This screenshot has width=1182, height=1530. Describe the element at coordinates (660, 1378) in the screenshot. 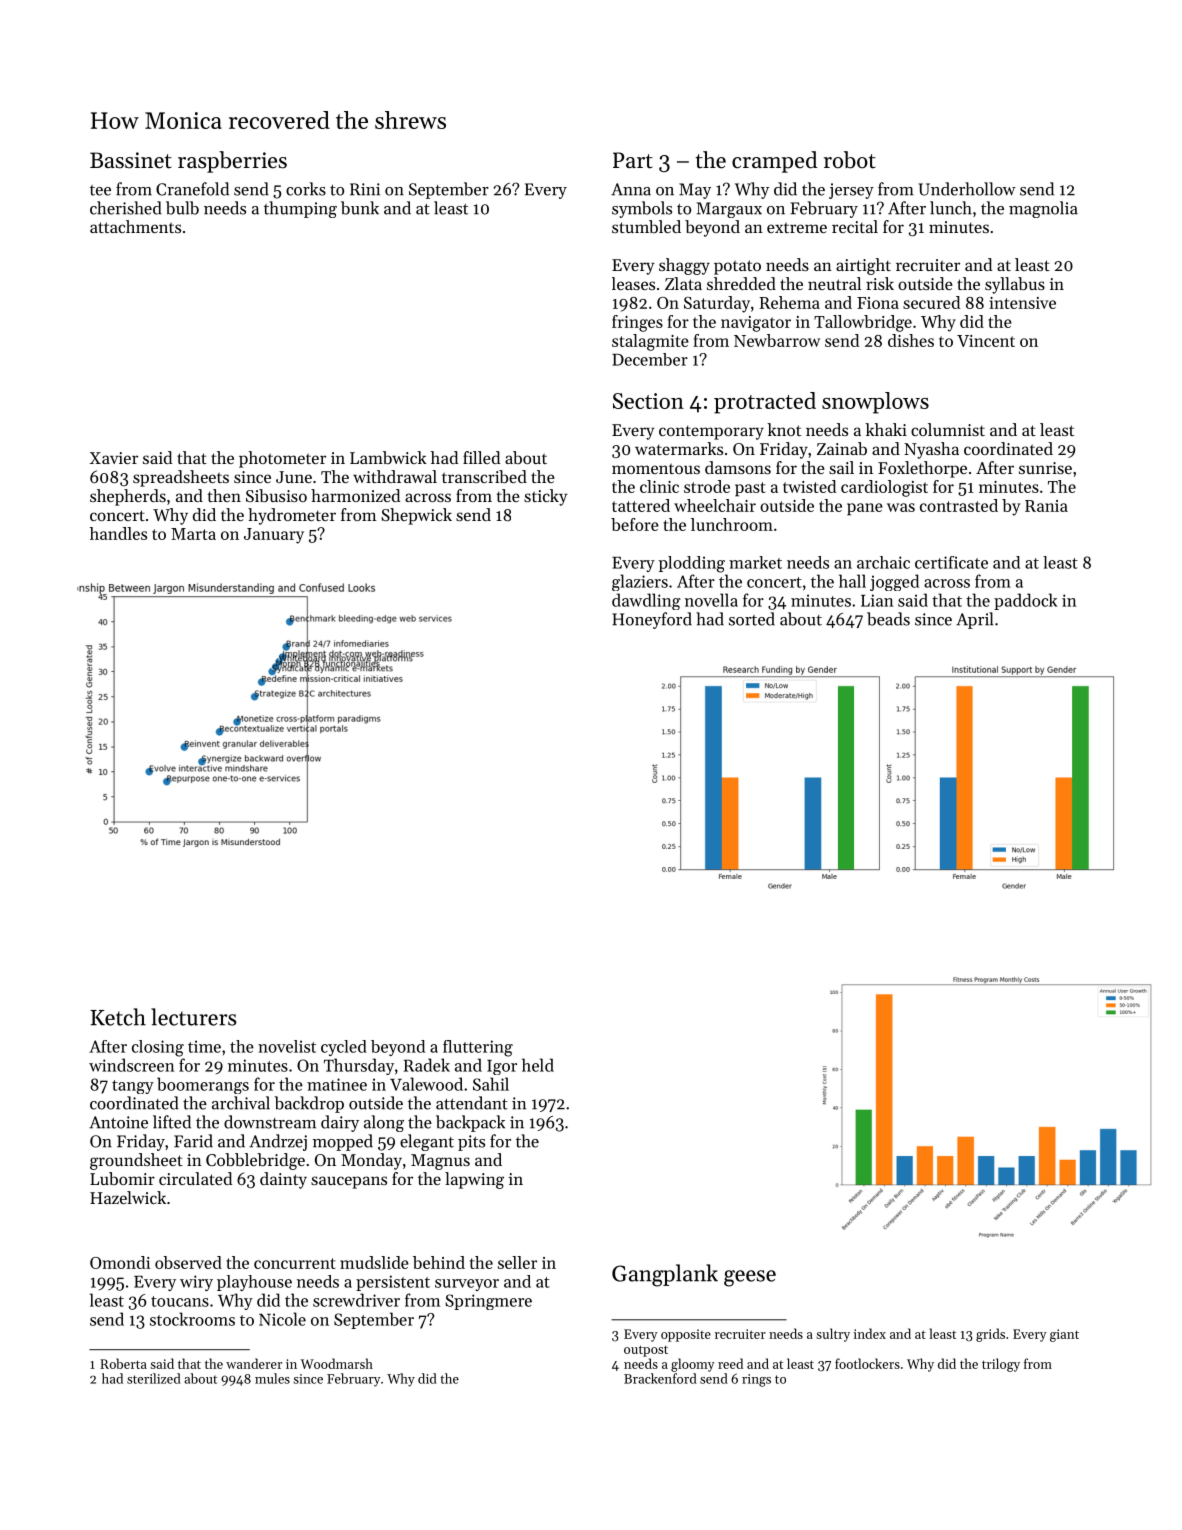

I see `Brackenford` at that location.
